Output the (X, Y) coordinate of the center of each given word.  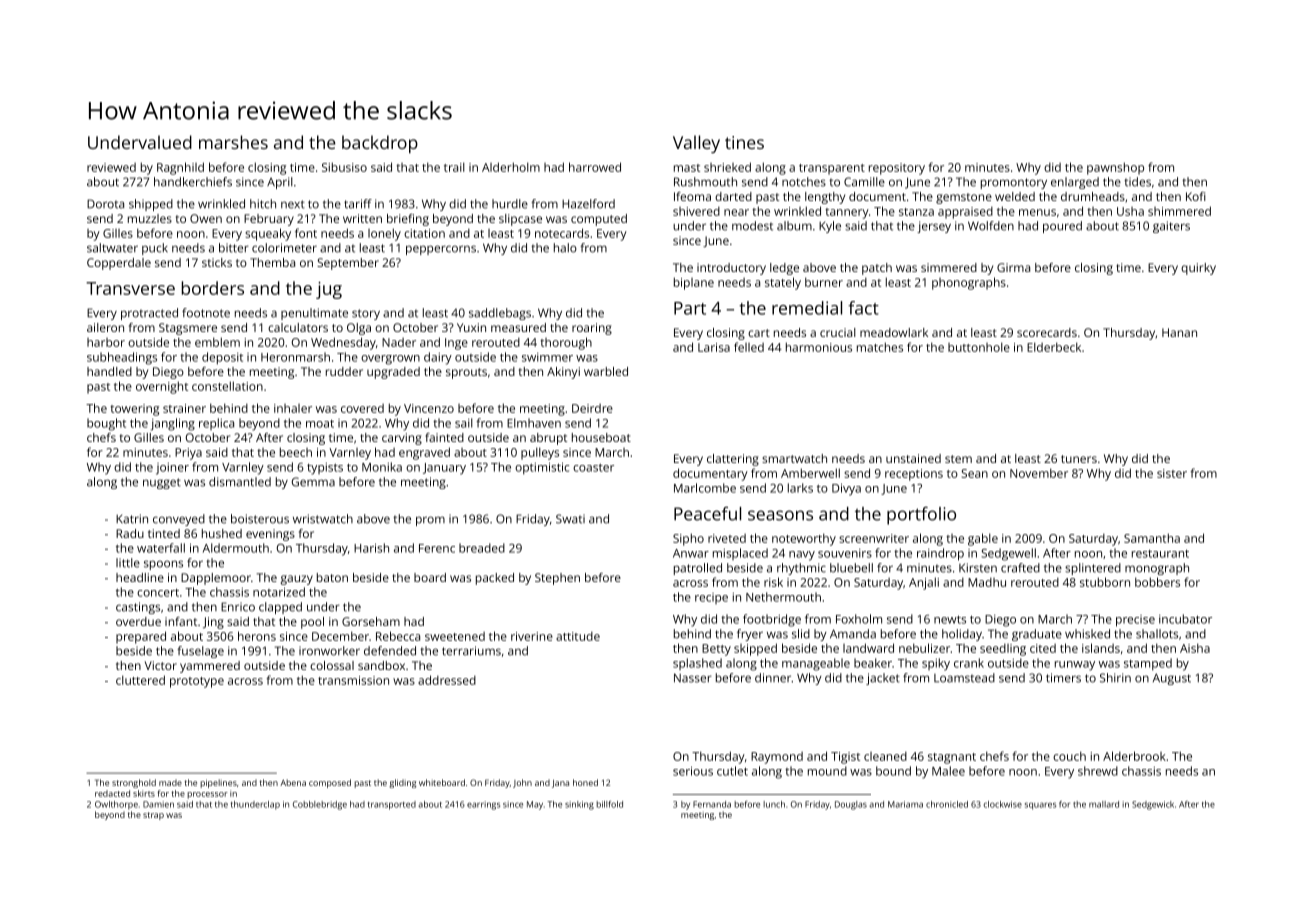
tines (744, 142)
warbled (606, 371)
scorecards (1047, 332)
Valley (696, 144)
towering (134, 410)
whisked (1087, 634)
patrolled (698, 569)
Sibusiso (344, 167)
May (535, 805)
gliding (403, 783)
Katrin (132, 519)
